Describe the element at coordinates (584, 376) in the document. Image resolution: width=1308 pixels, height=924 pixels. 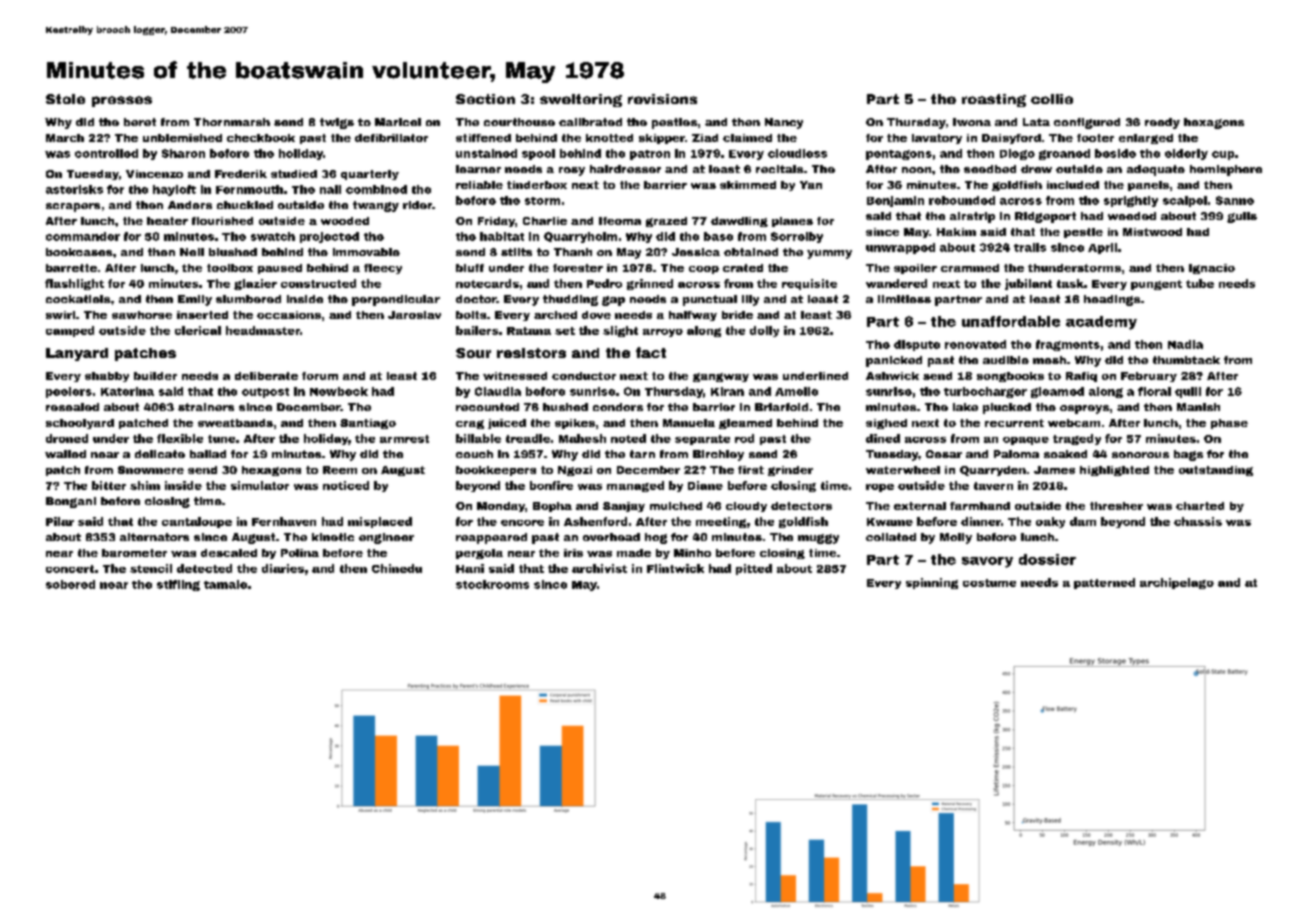
I see `conductor` at that location.
